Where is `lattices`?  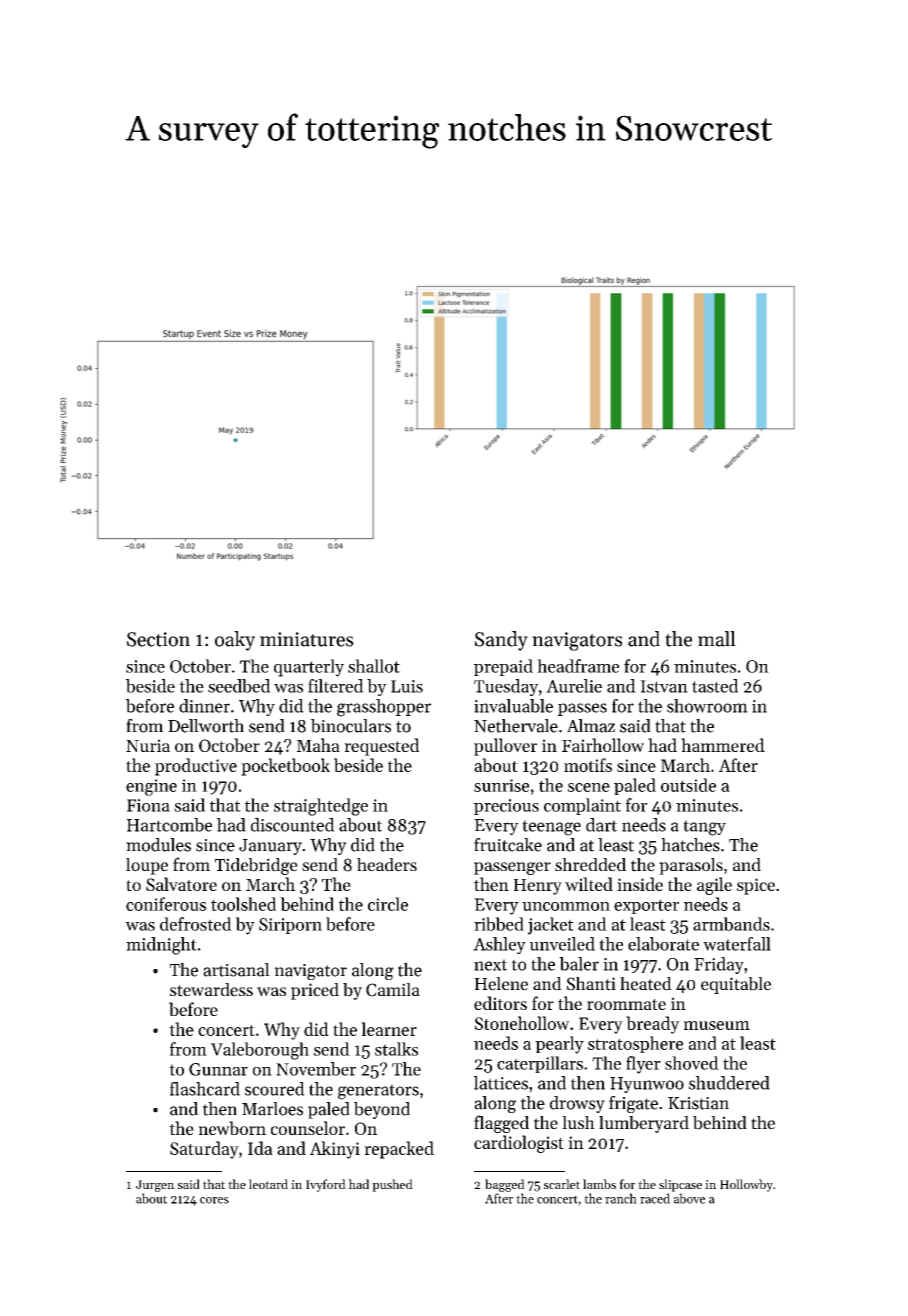
lattices is located at coordinates (501, 1083).
